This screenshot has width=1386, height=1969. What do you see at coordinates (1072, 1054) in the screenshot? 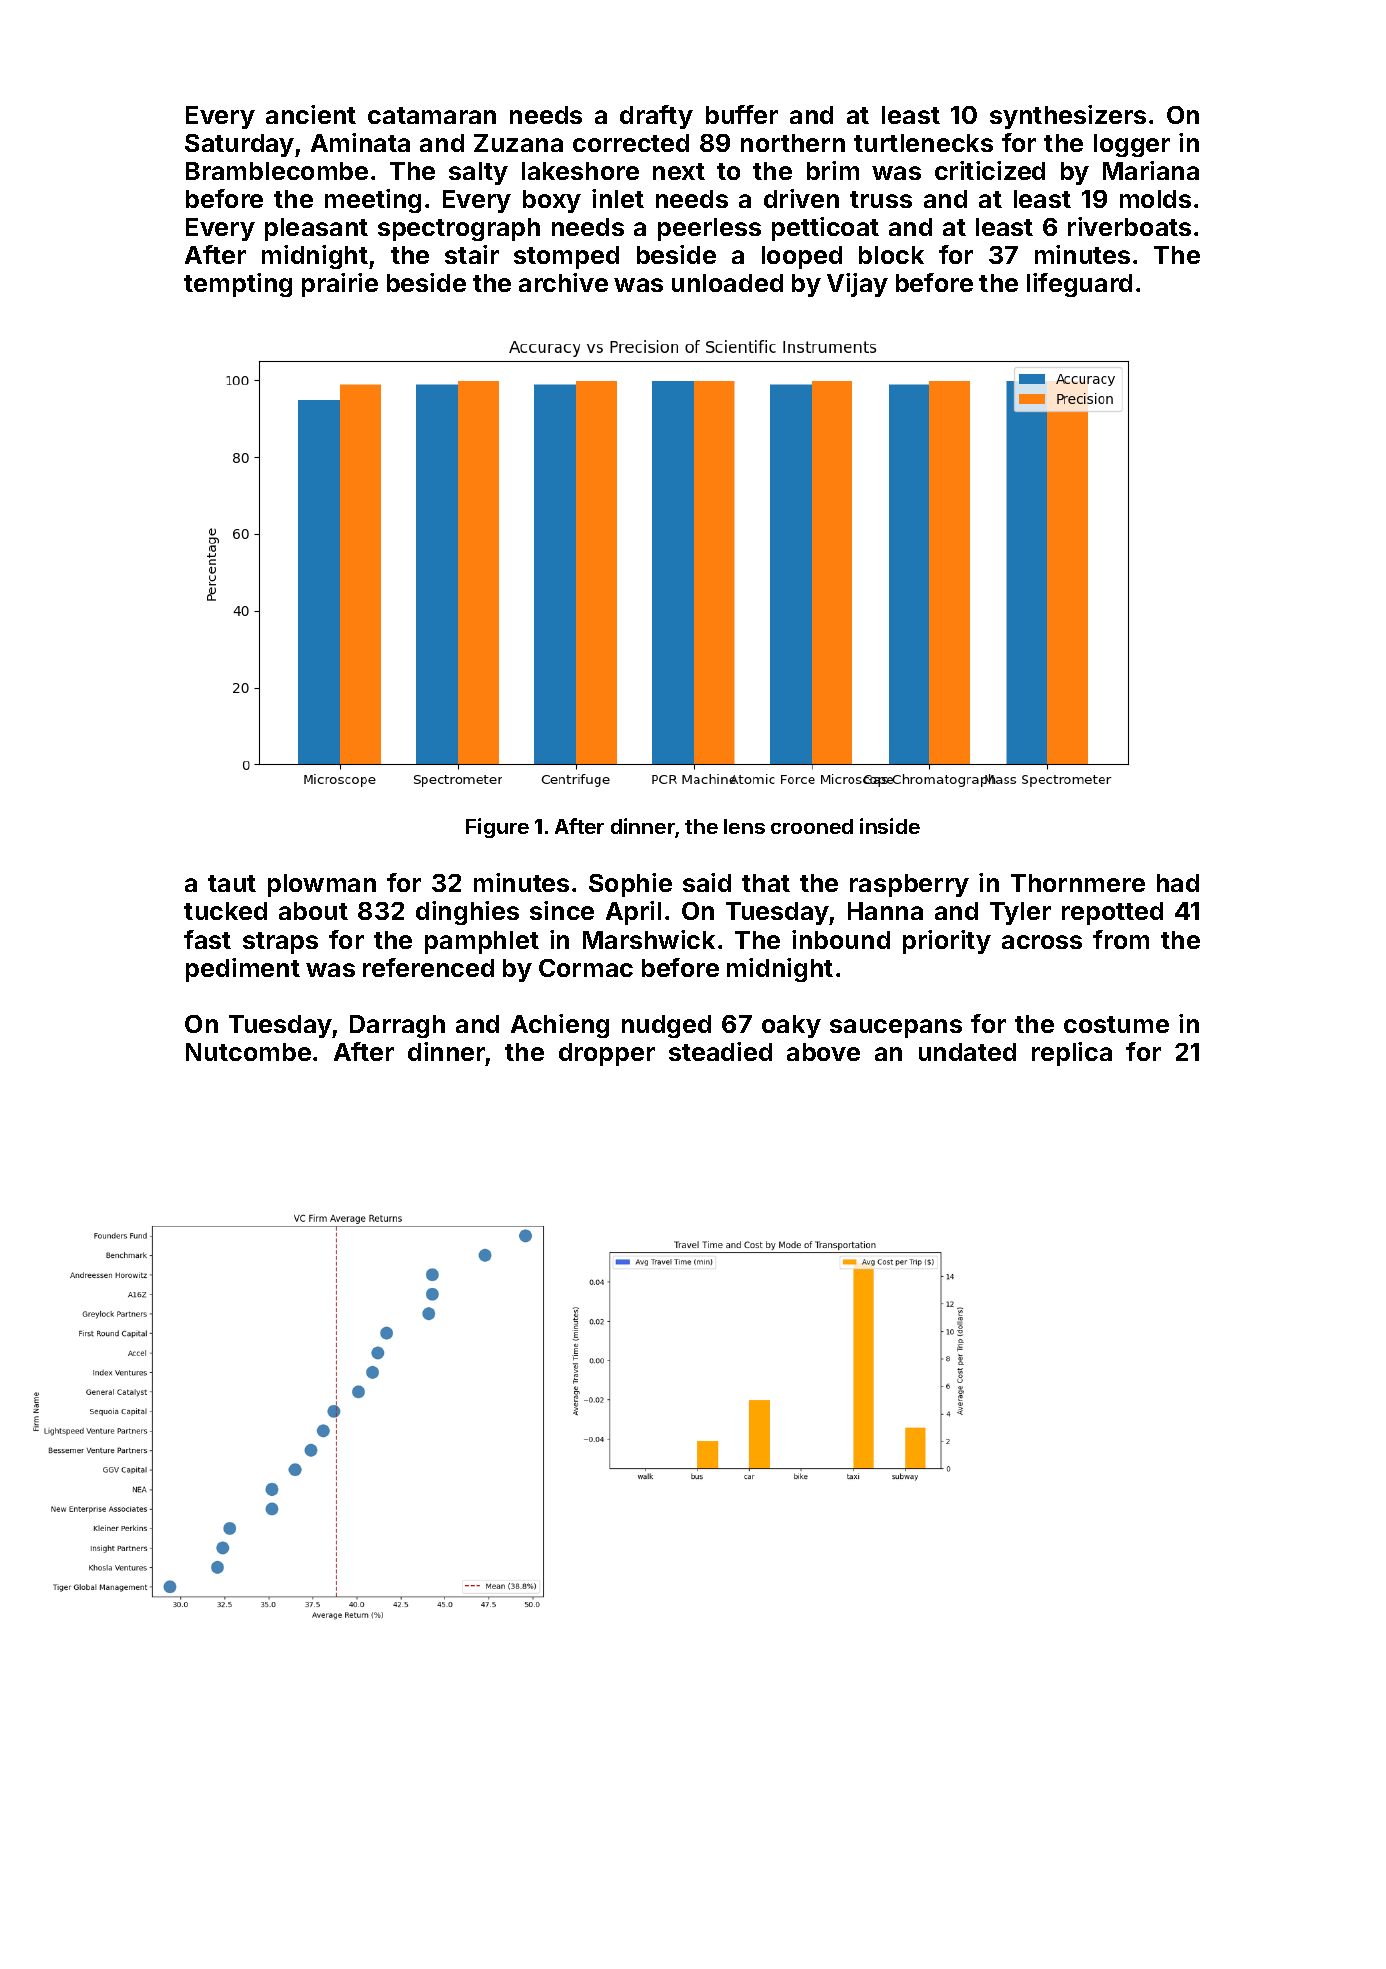
I see `replica` at bounding box center [1072, 1054].
